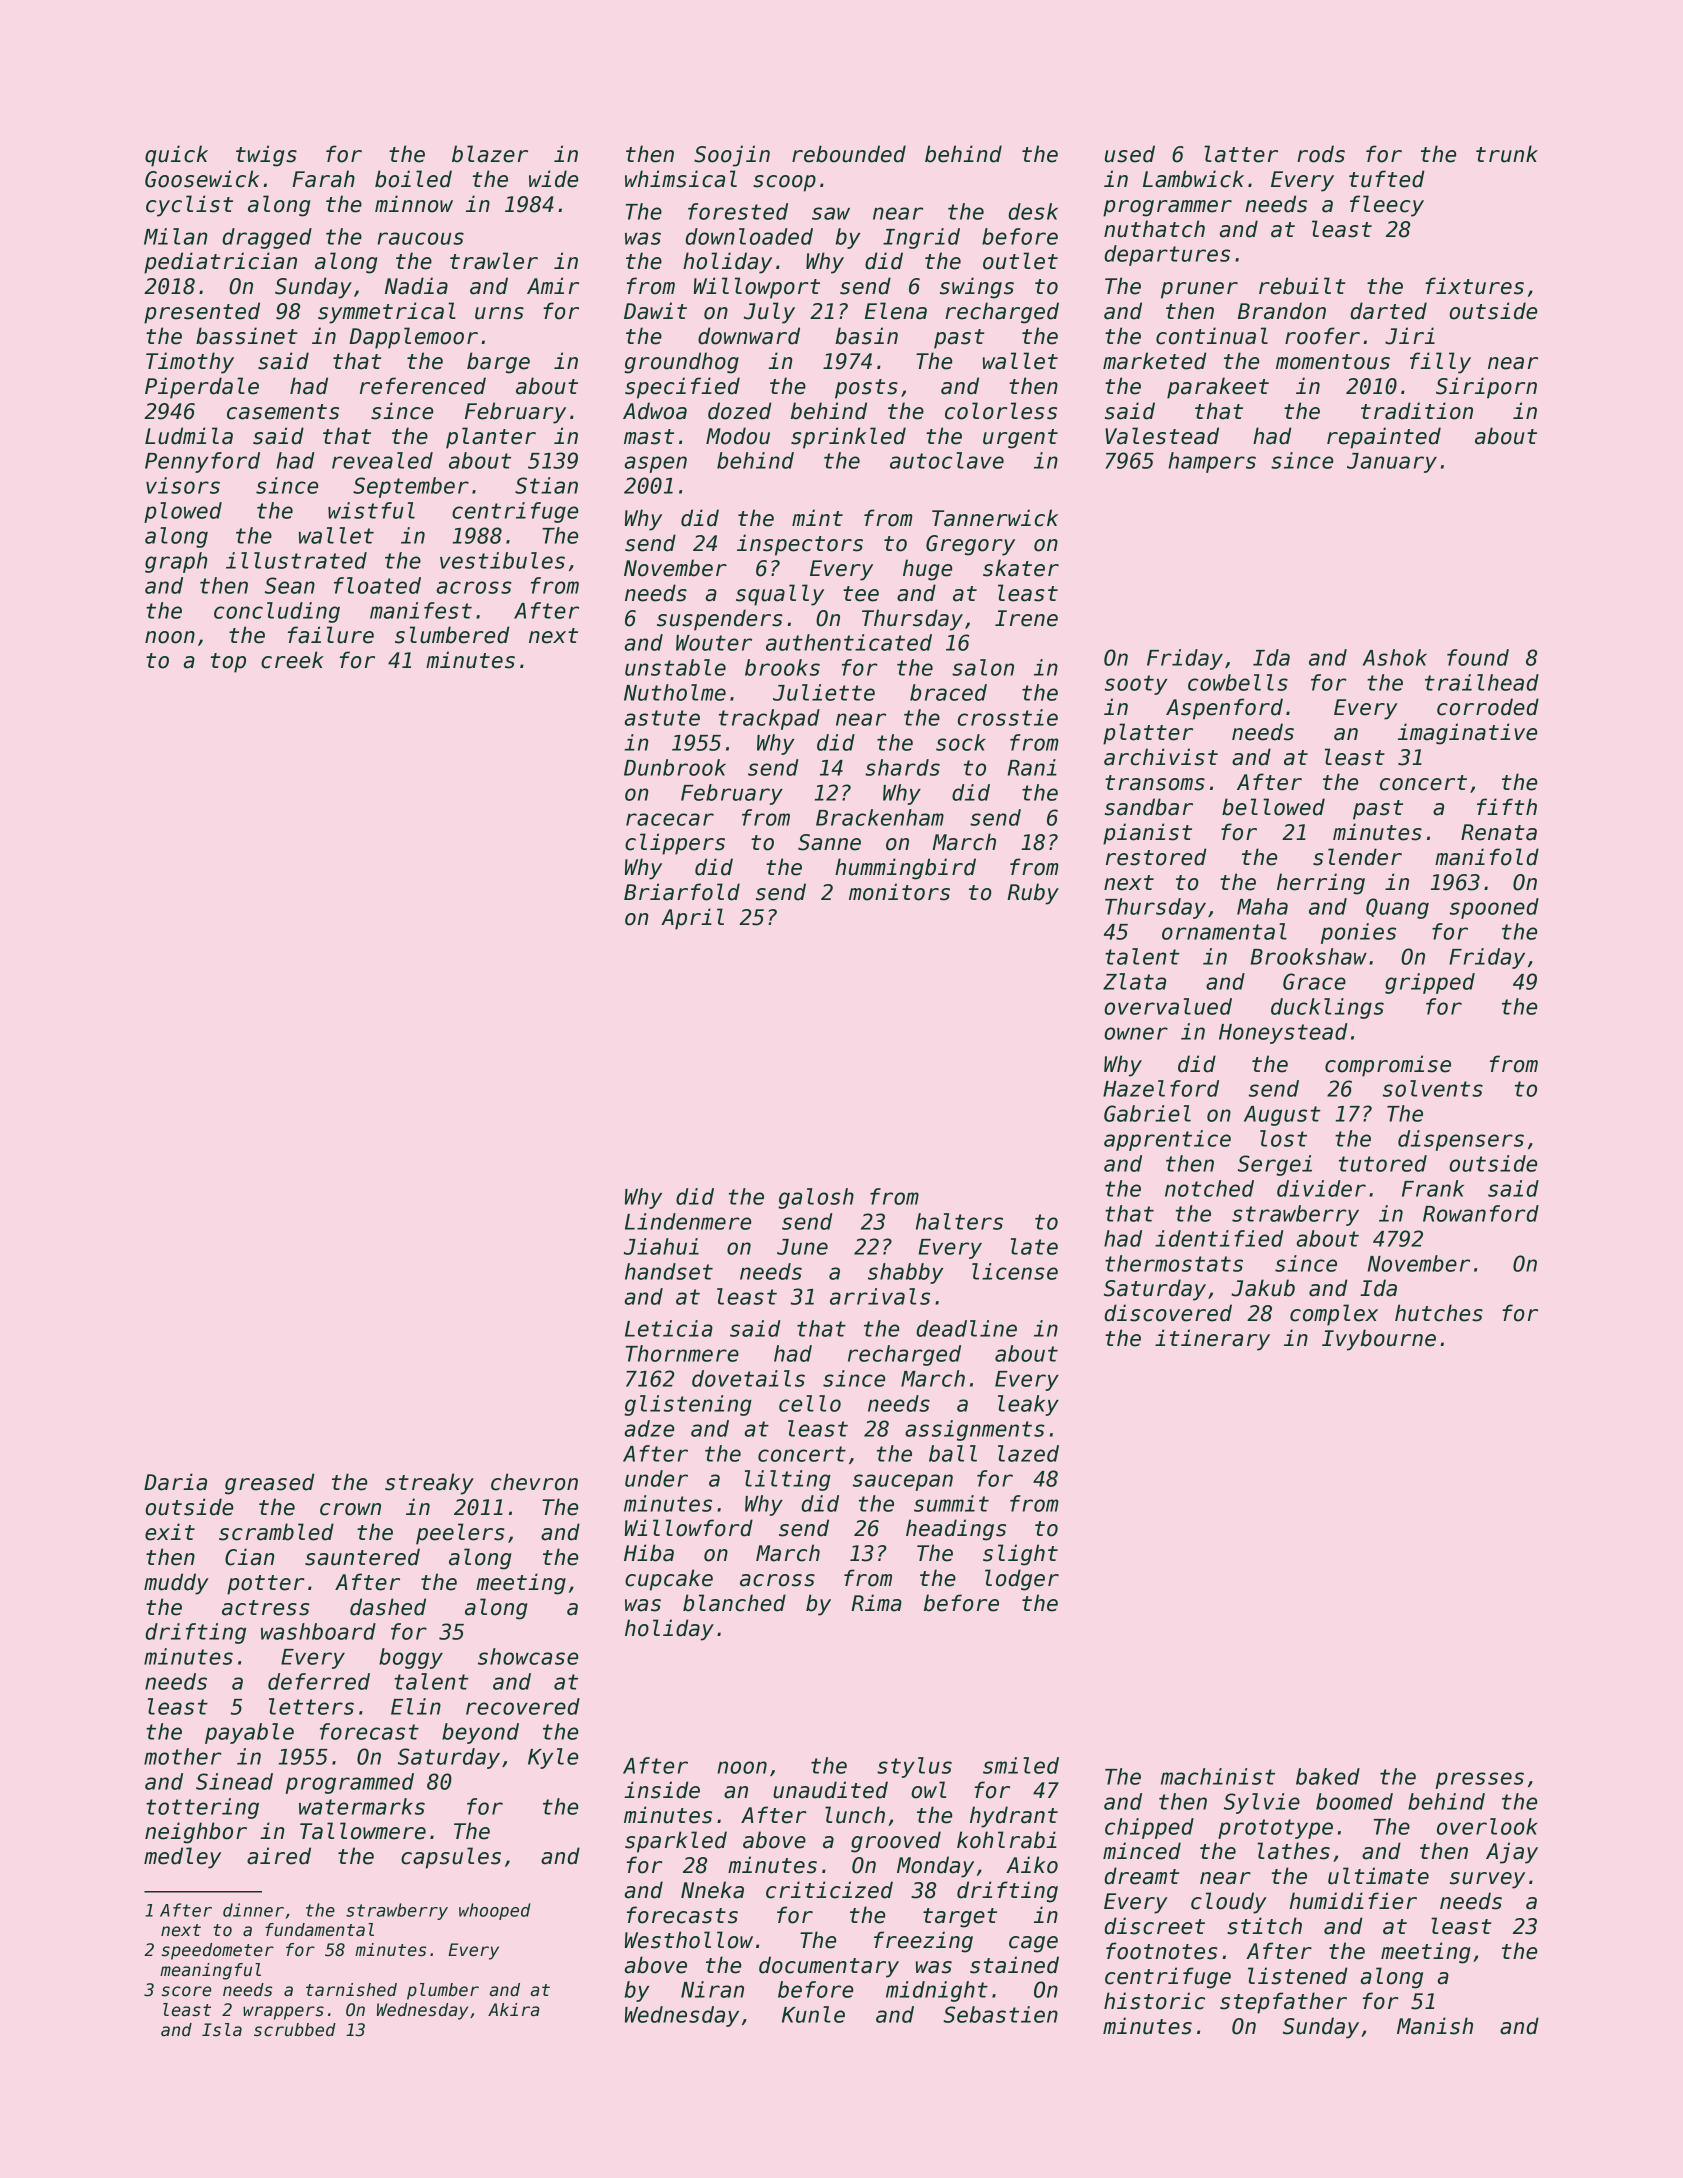 This image has height=2178, width=1683. Describe the element at coordinates (228, 663) in the image. I see `top` at that location.
